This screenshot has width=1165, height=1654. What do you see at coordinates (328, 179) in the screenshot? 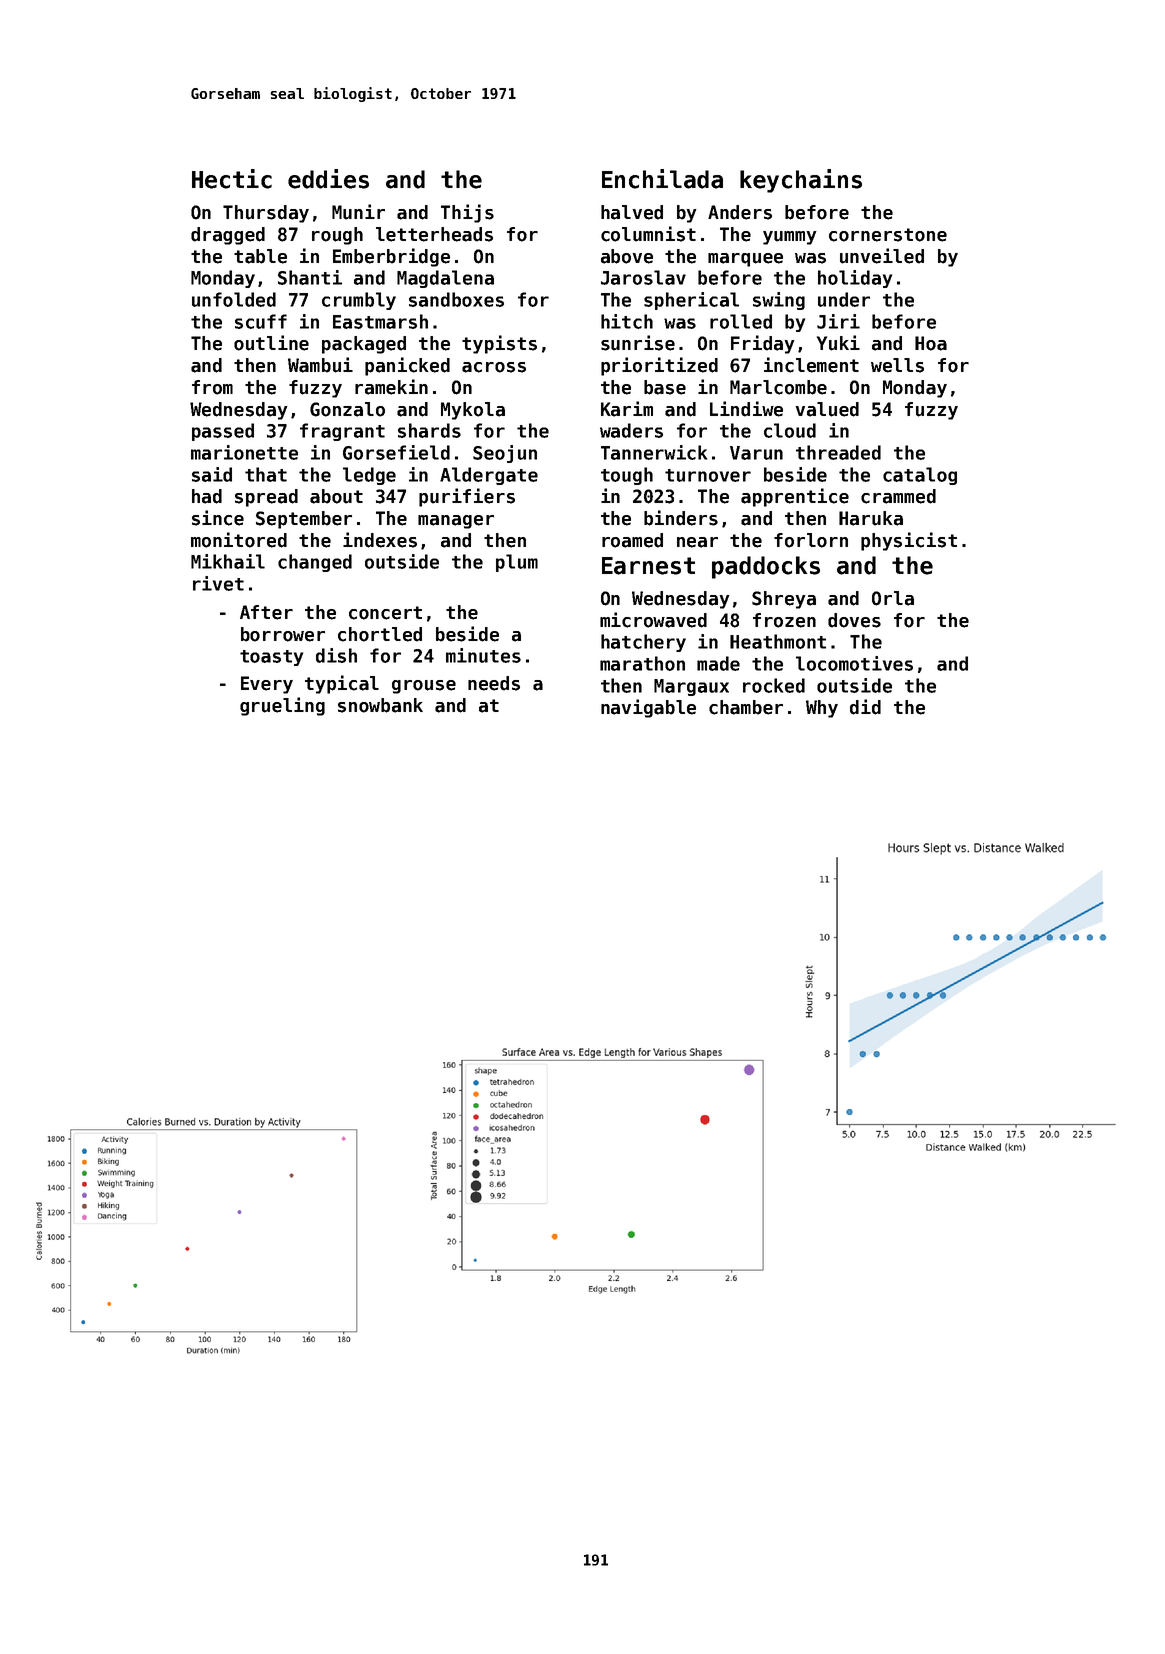
I see `eddies` at bounding box center [328, 179].
